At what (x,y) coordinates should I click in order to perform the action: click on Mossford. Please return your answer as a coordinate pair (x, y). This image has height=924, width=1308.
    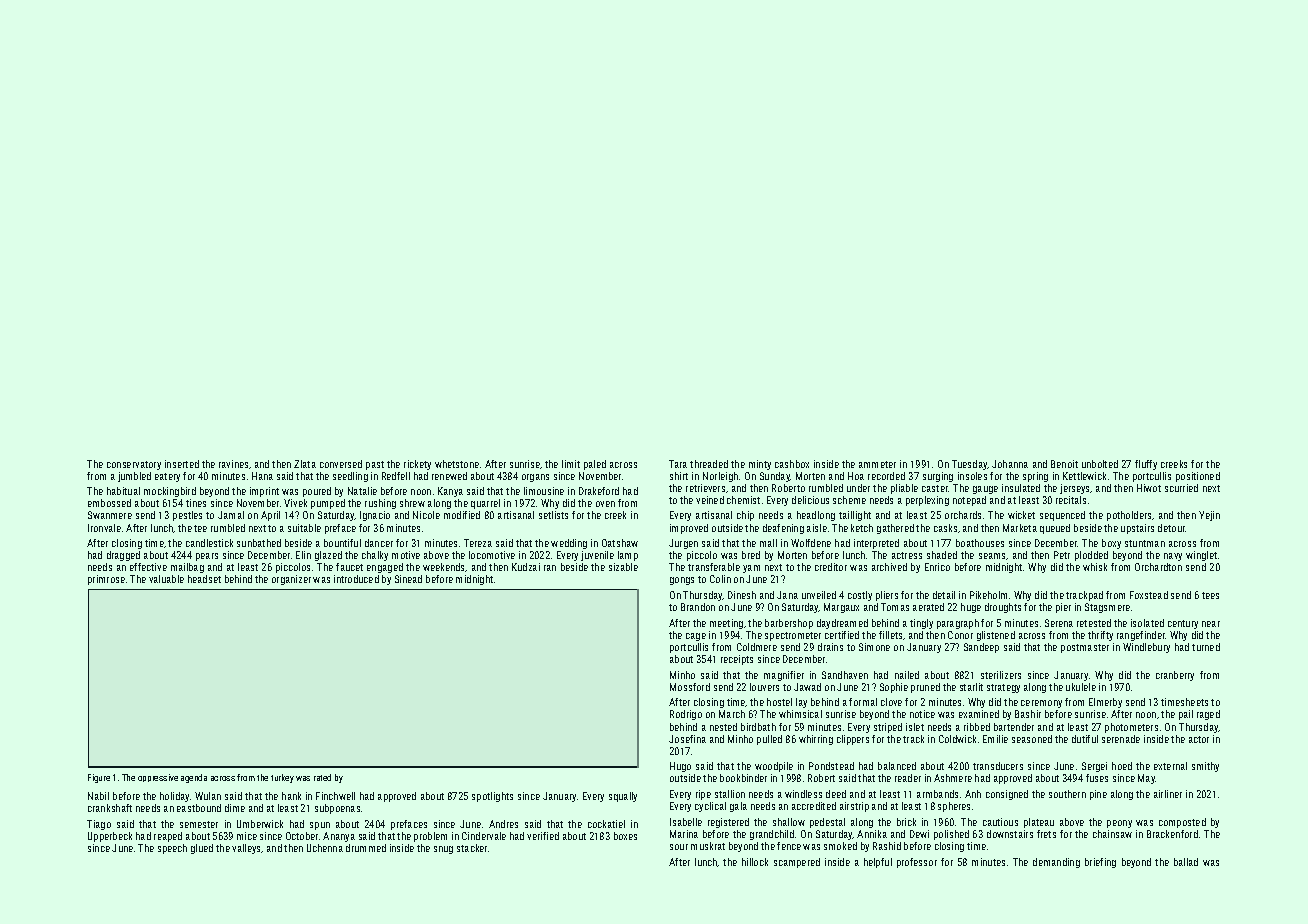
    Looking at the image, I should click on (690, 687).
